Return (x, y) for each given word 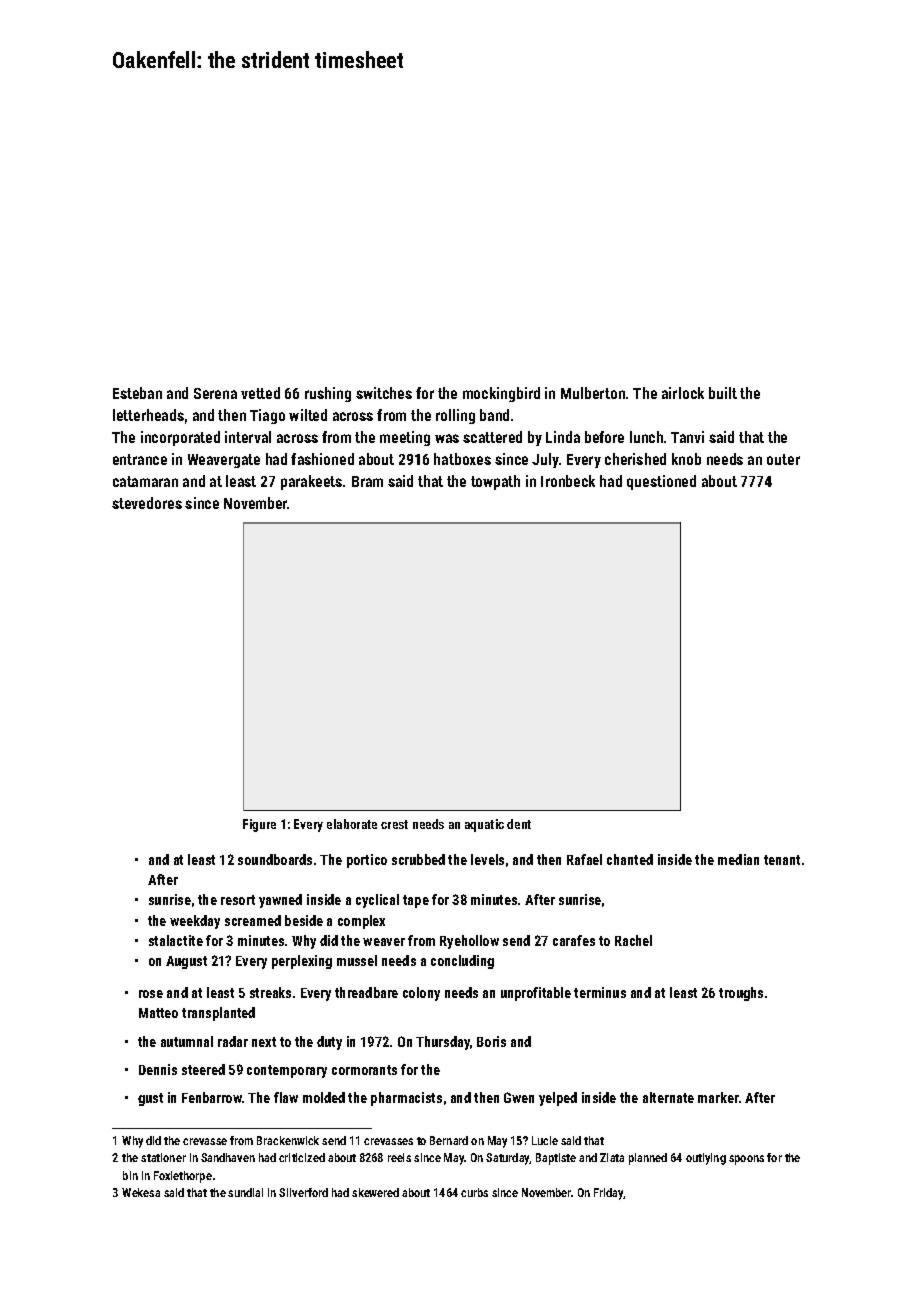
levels (487, 859)
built (723, 393)
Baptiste (556, 1159)
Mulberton (593, 393)
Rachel (633, 940)
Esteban (137, 393)
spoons (746, 1160)
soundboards (275, 859)
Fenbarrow (212, 1097)
